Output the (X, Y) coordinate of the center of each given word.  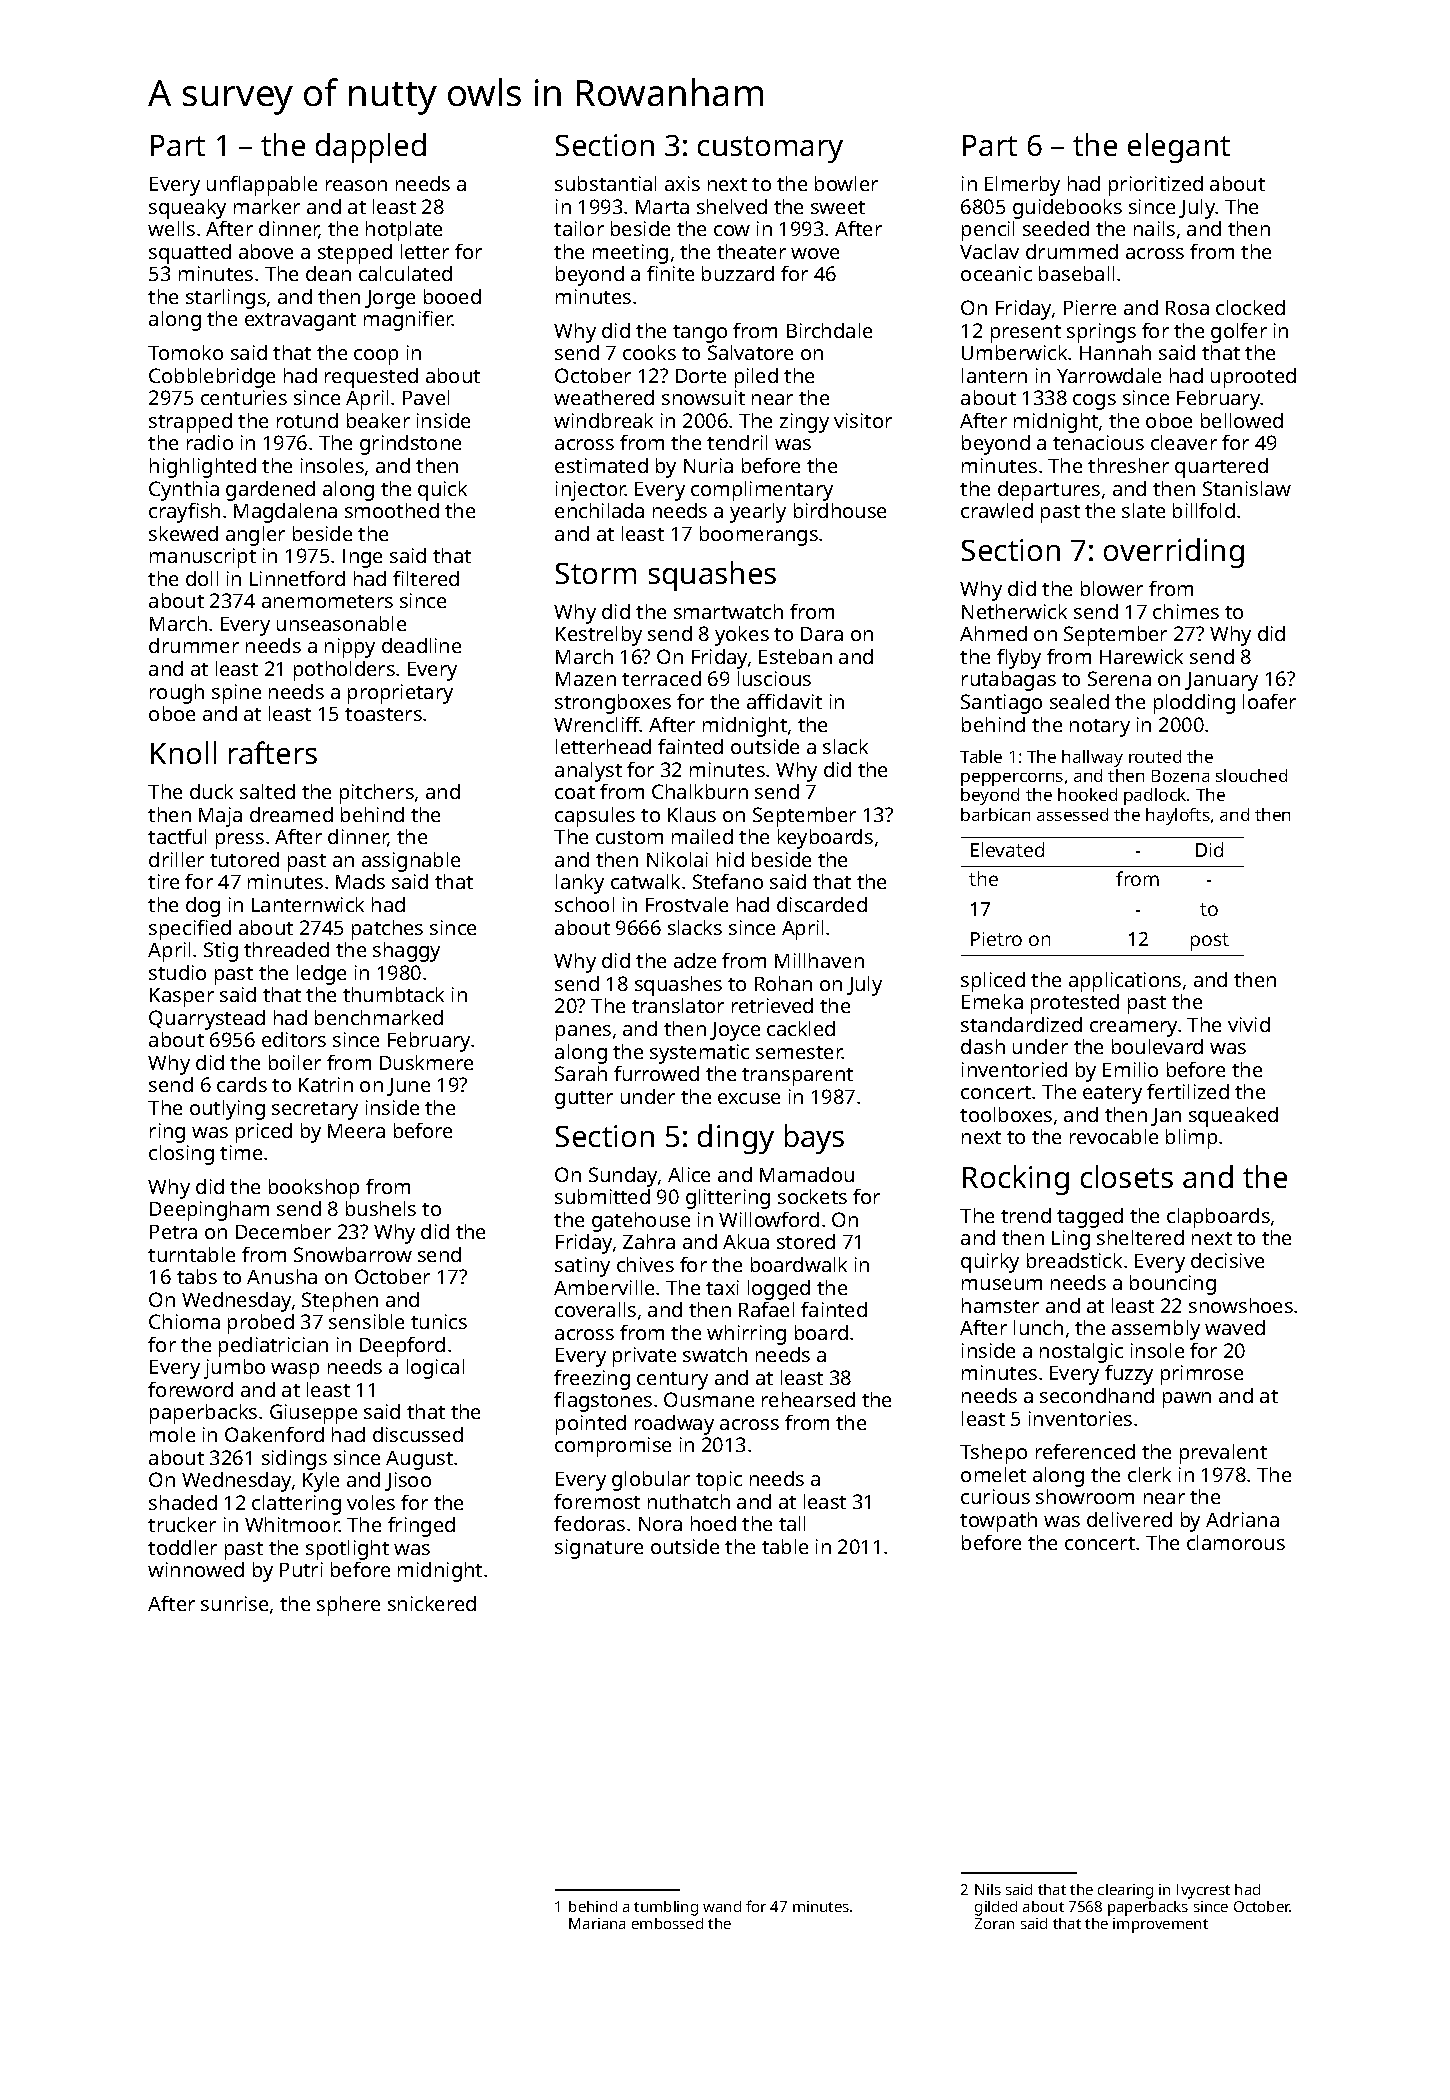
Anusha (282, 1276)
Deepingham (209, 1211)
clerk (1149, 1474)
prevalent (1223, 1454)
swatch (715, 1354)
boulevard (1157, 1046)
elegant (1179, 148)
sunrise (234, 1603)
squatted (190, 254)
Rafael (766, 1309)
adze (695, 960)
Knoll (183, 752)
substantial (605, 183)
